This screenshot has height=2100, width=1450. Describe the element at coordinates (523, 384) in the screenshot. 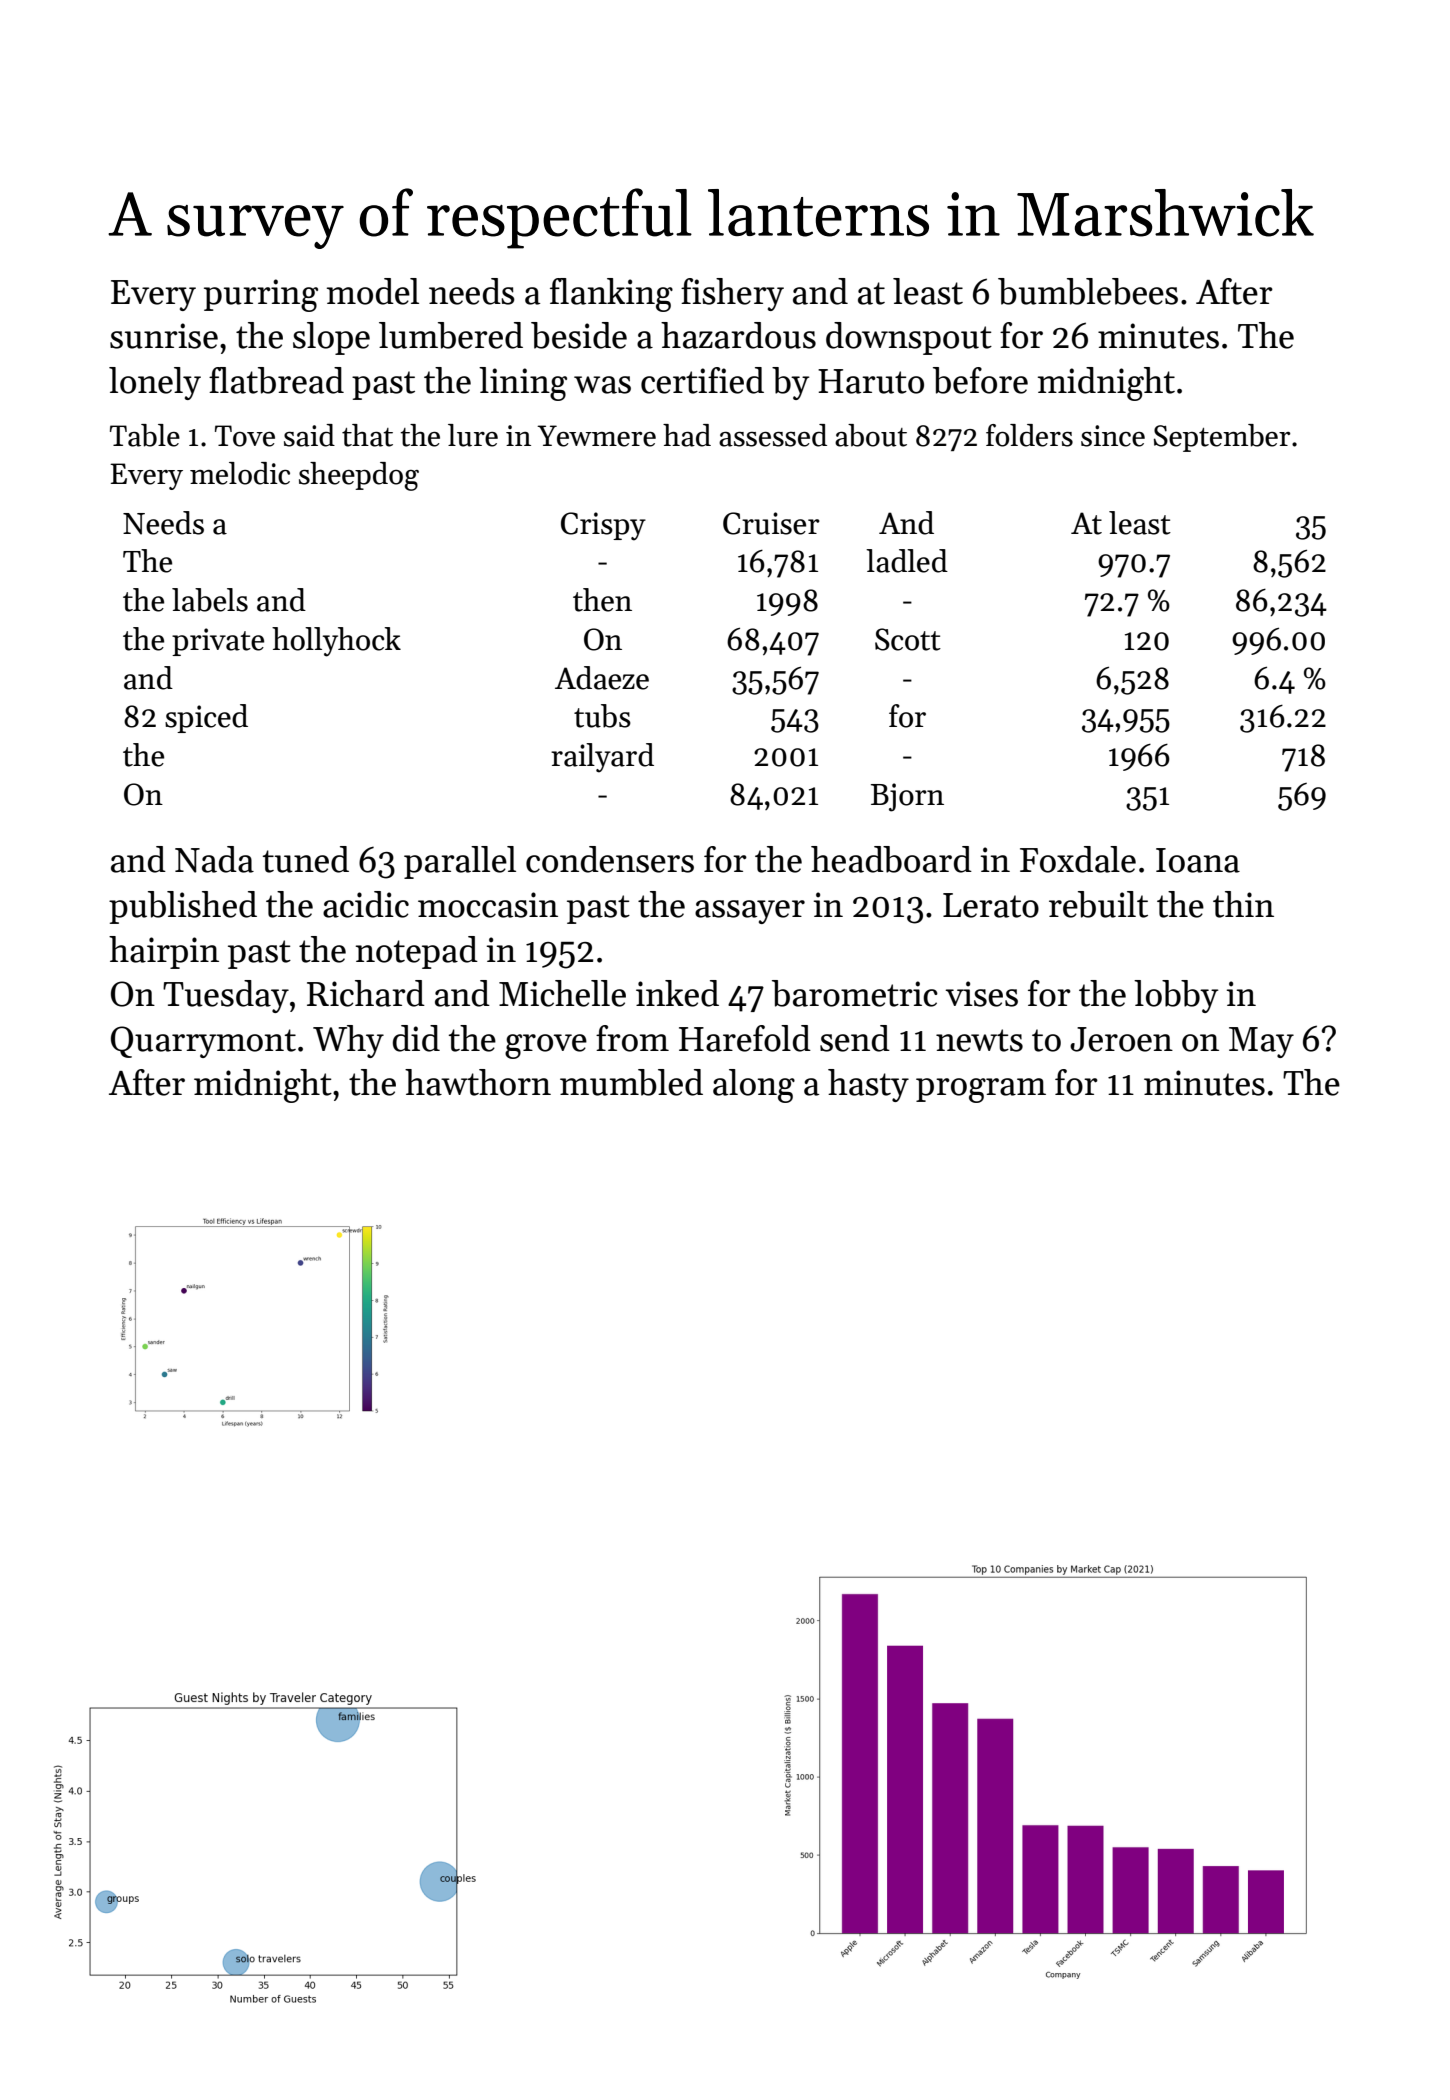

I see `lining` at that location.
